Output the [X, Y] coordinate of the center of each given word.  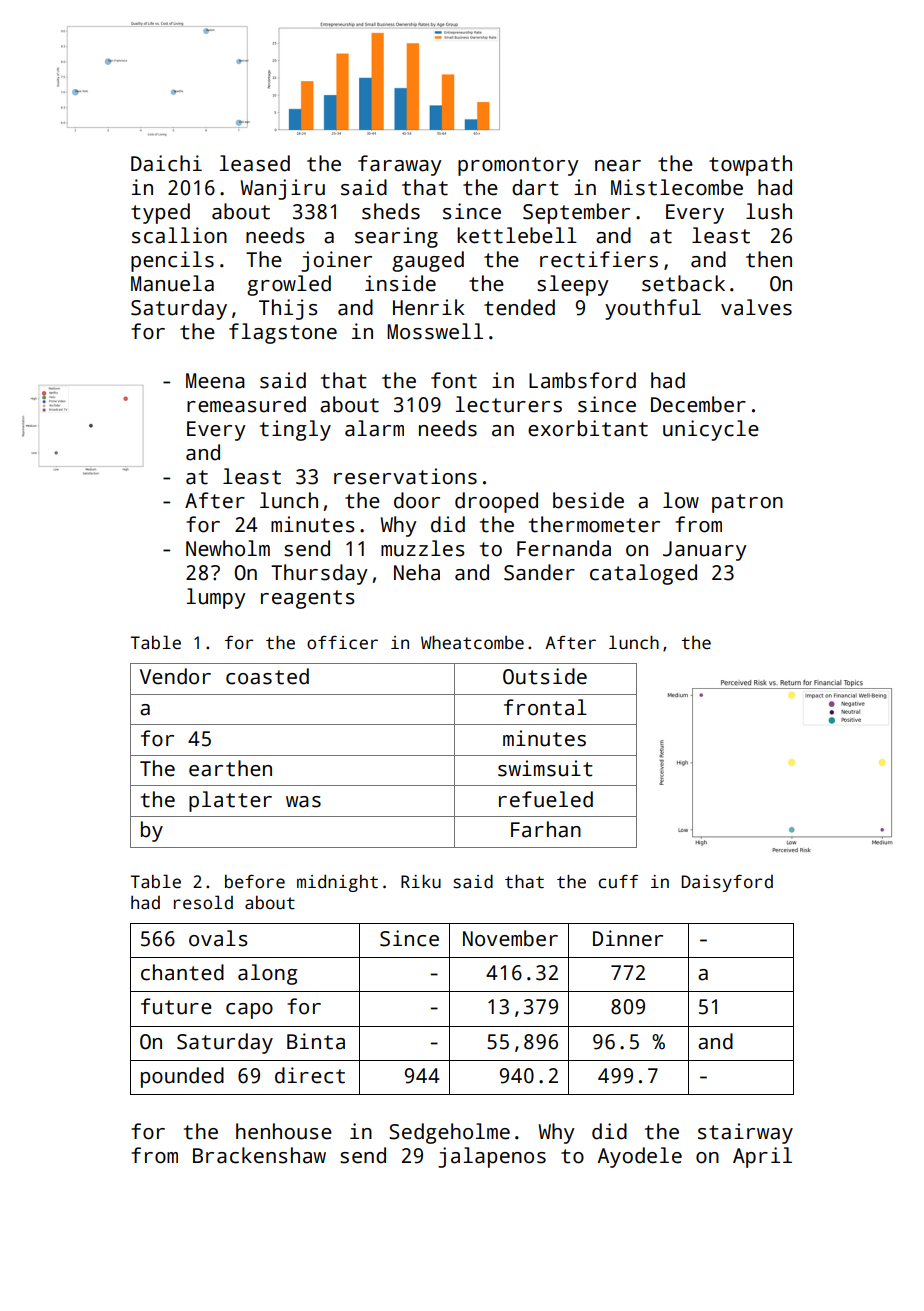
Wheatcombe [472, 642]
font [454, 380]
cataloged [643, 574]
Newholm [228, 548]
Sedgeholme [449, 1133]
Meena [215, 381]
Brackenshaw [259, 1155]
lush [769, 211]
